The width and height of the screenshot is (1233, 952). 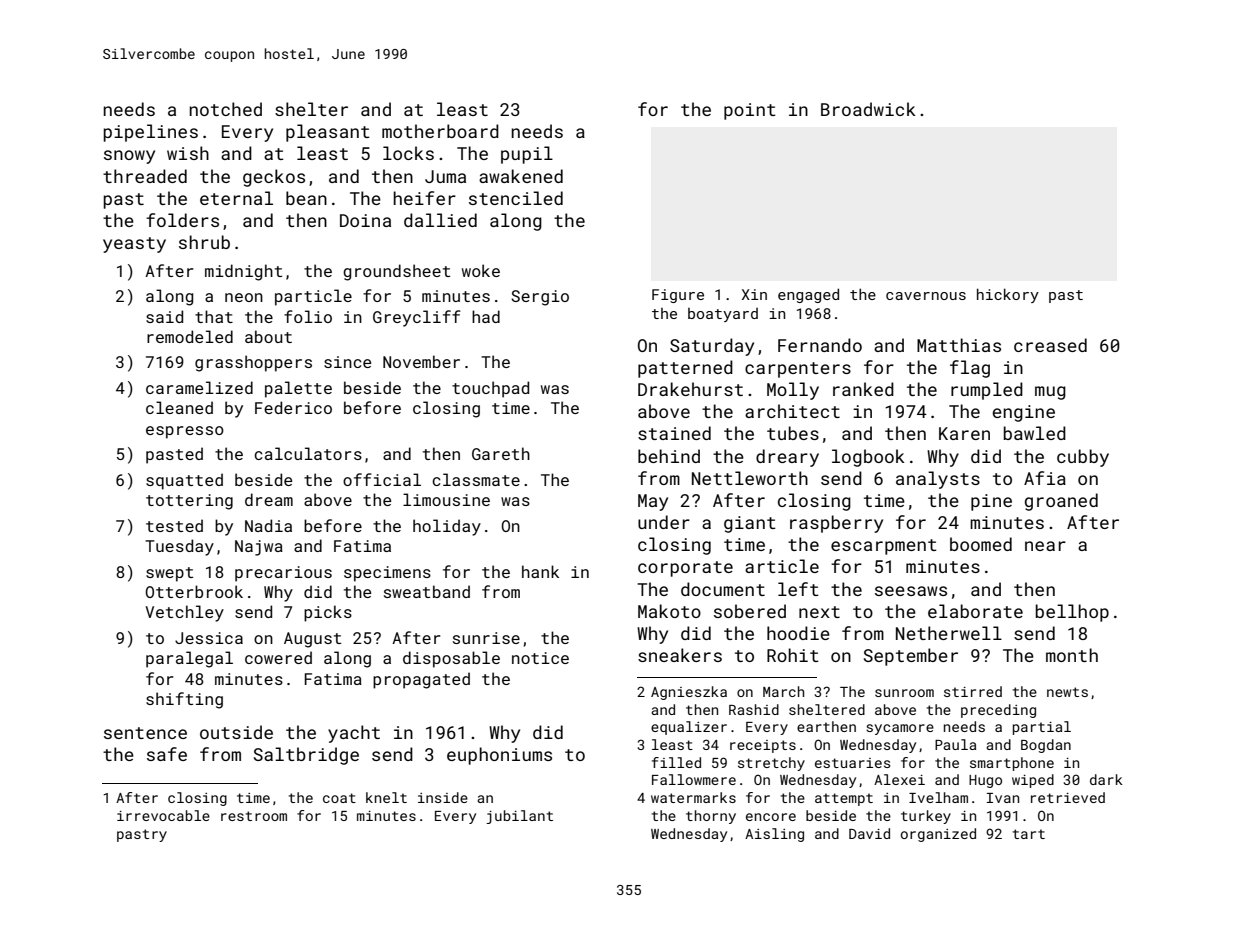 What do you see at coordinates (1072, 613) in the screenshot?
I see `bellhop` at bounding box center [1072, 613].
